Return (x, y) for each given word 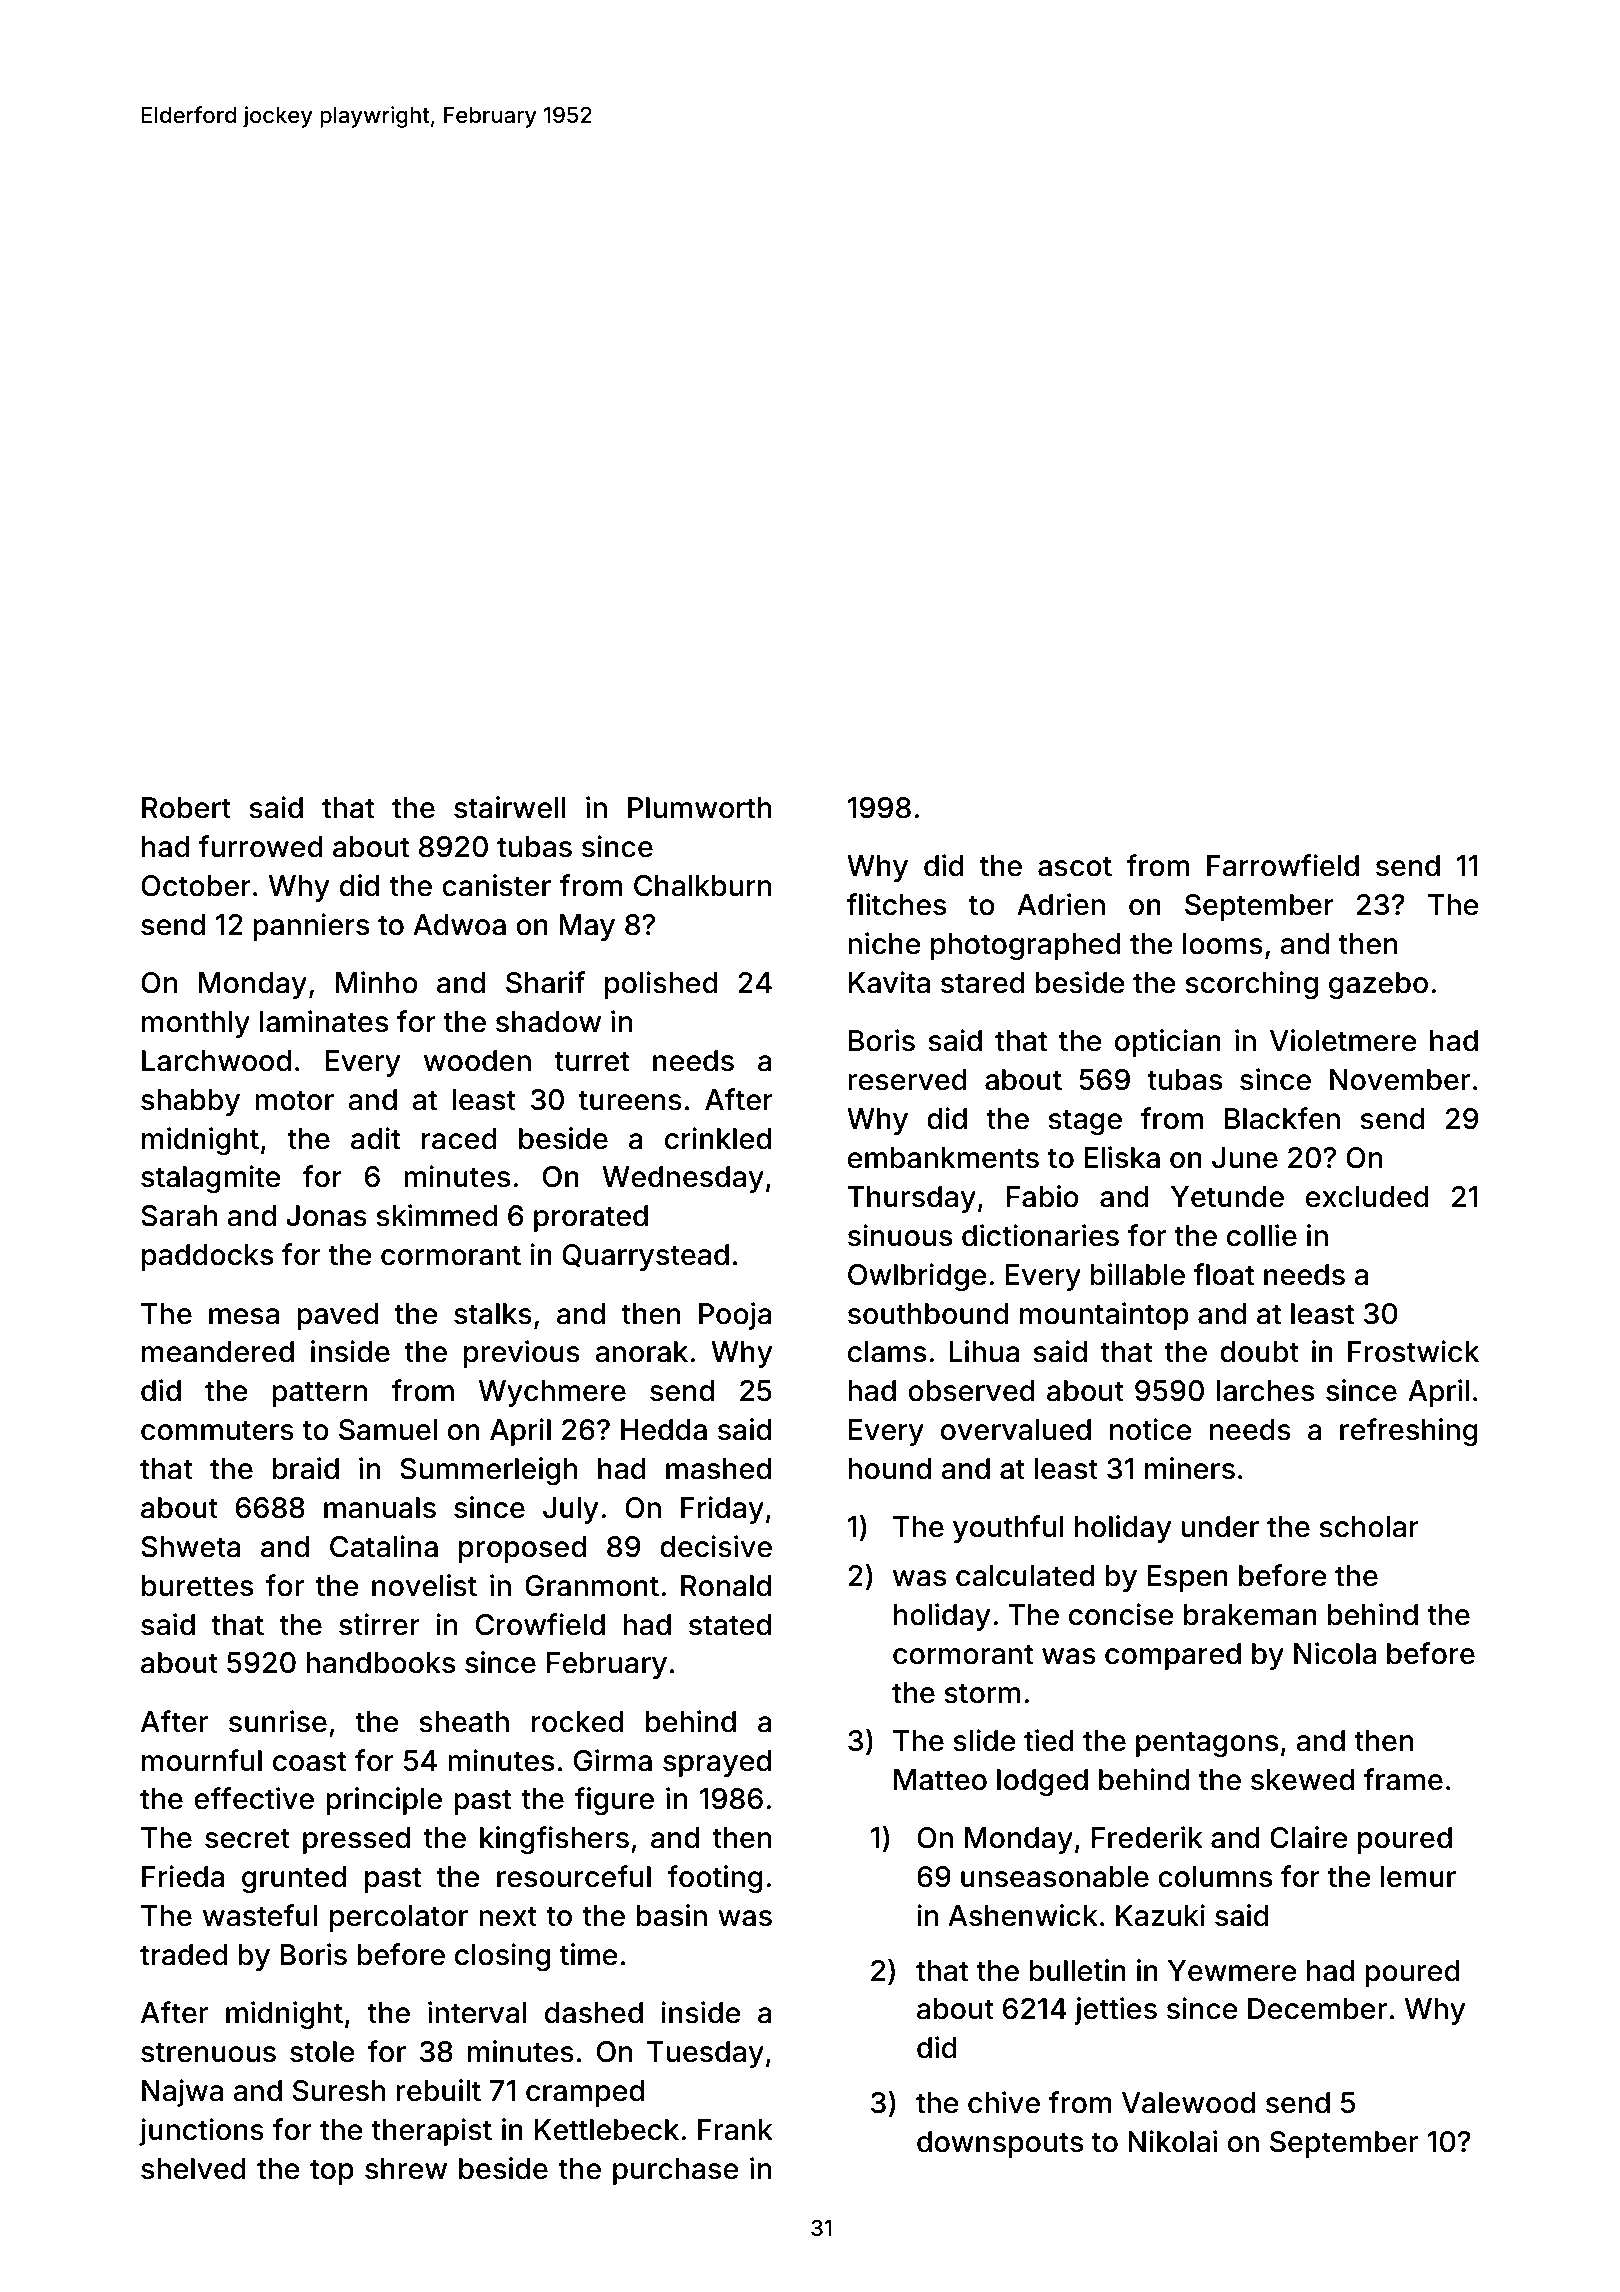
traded (184, 1955)
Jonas (326, 1216)
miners (1190, 1468)
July (571, 1510)
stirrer (379, 1624)
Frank (735, 2130)
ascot (1075, 866)
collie (1262, 1235)
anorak (641, 1352)
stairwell (509, 807)
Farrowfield (1283, 865)
